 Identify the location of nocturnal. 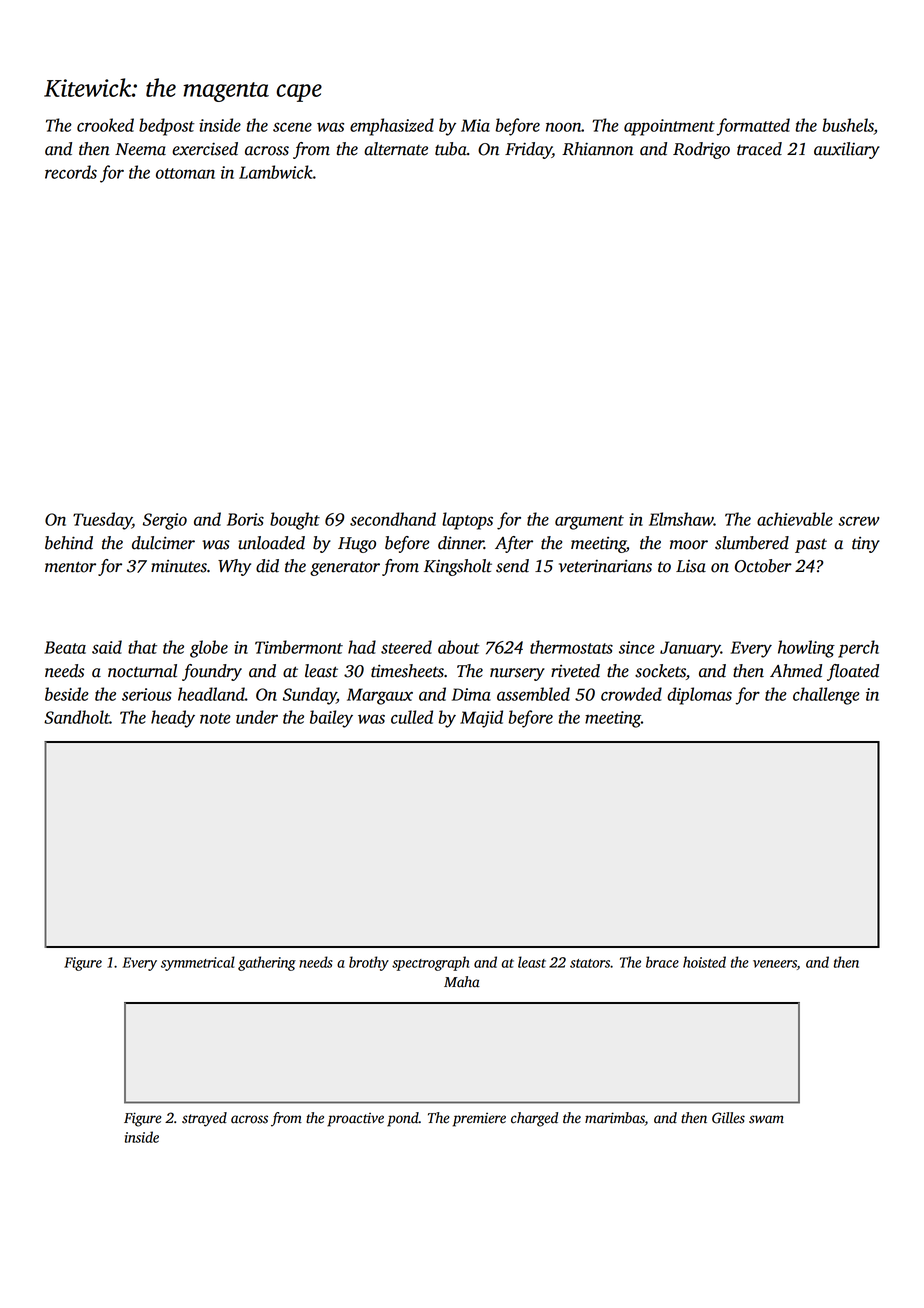
(142, 671).
